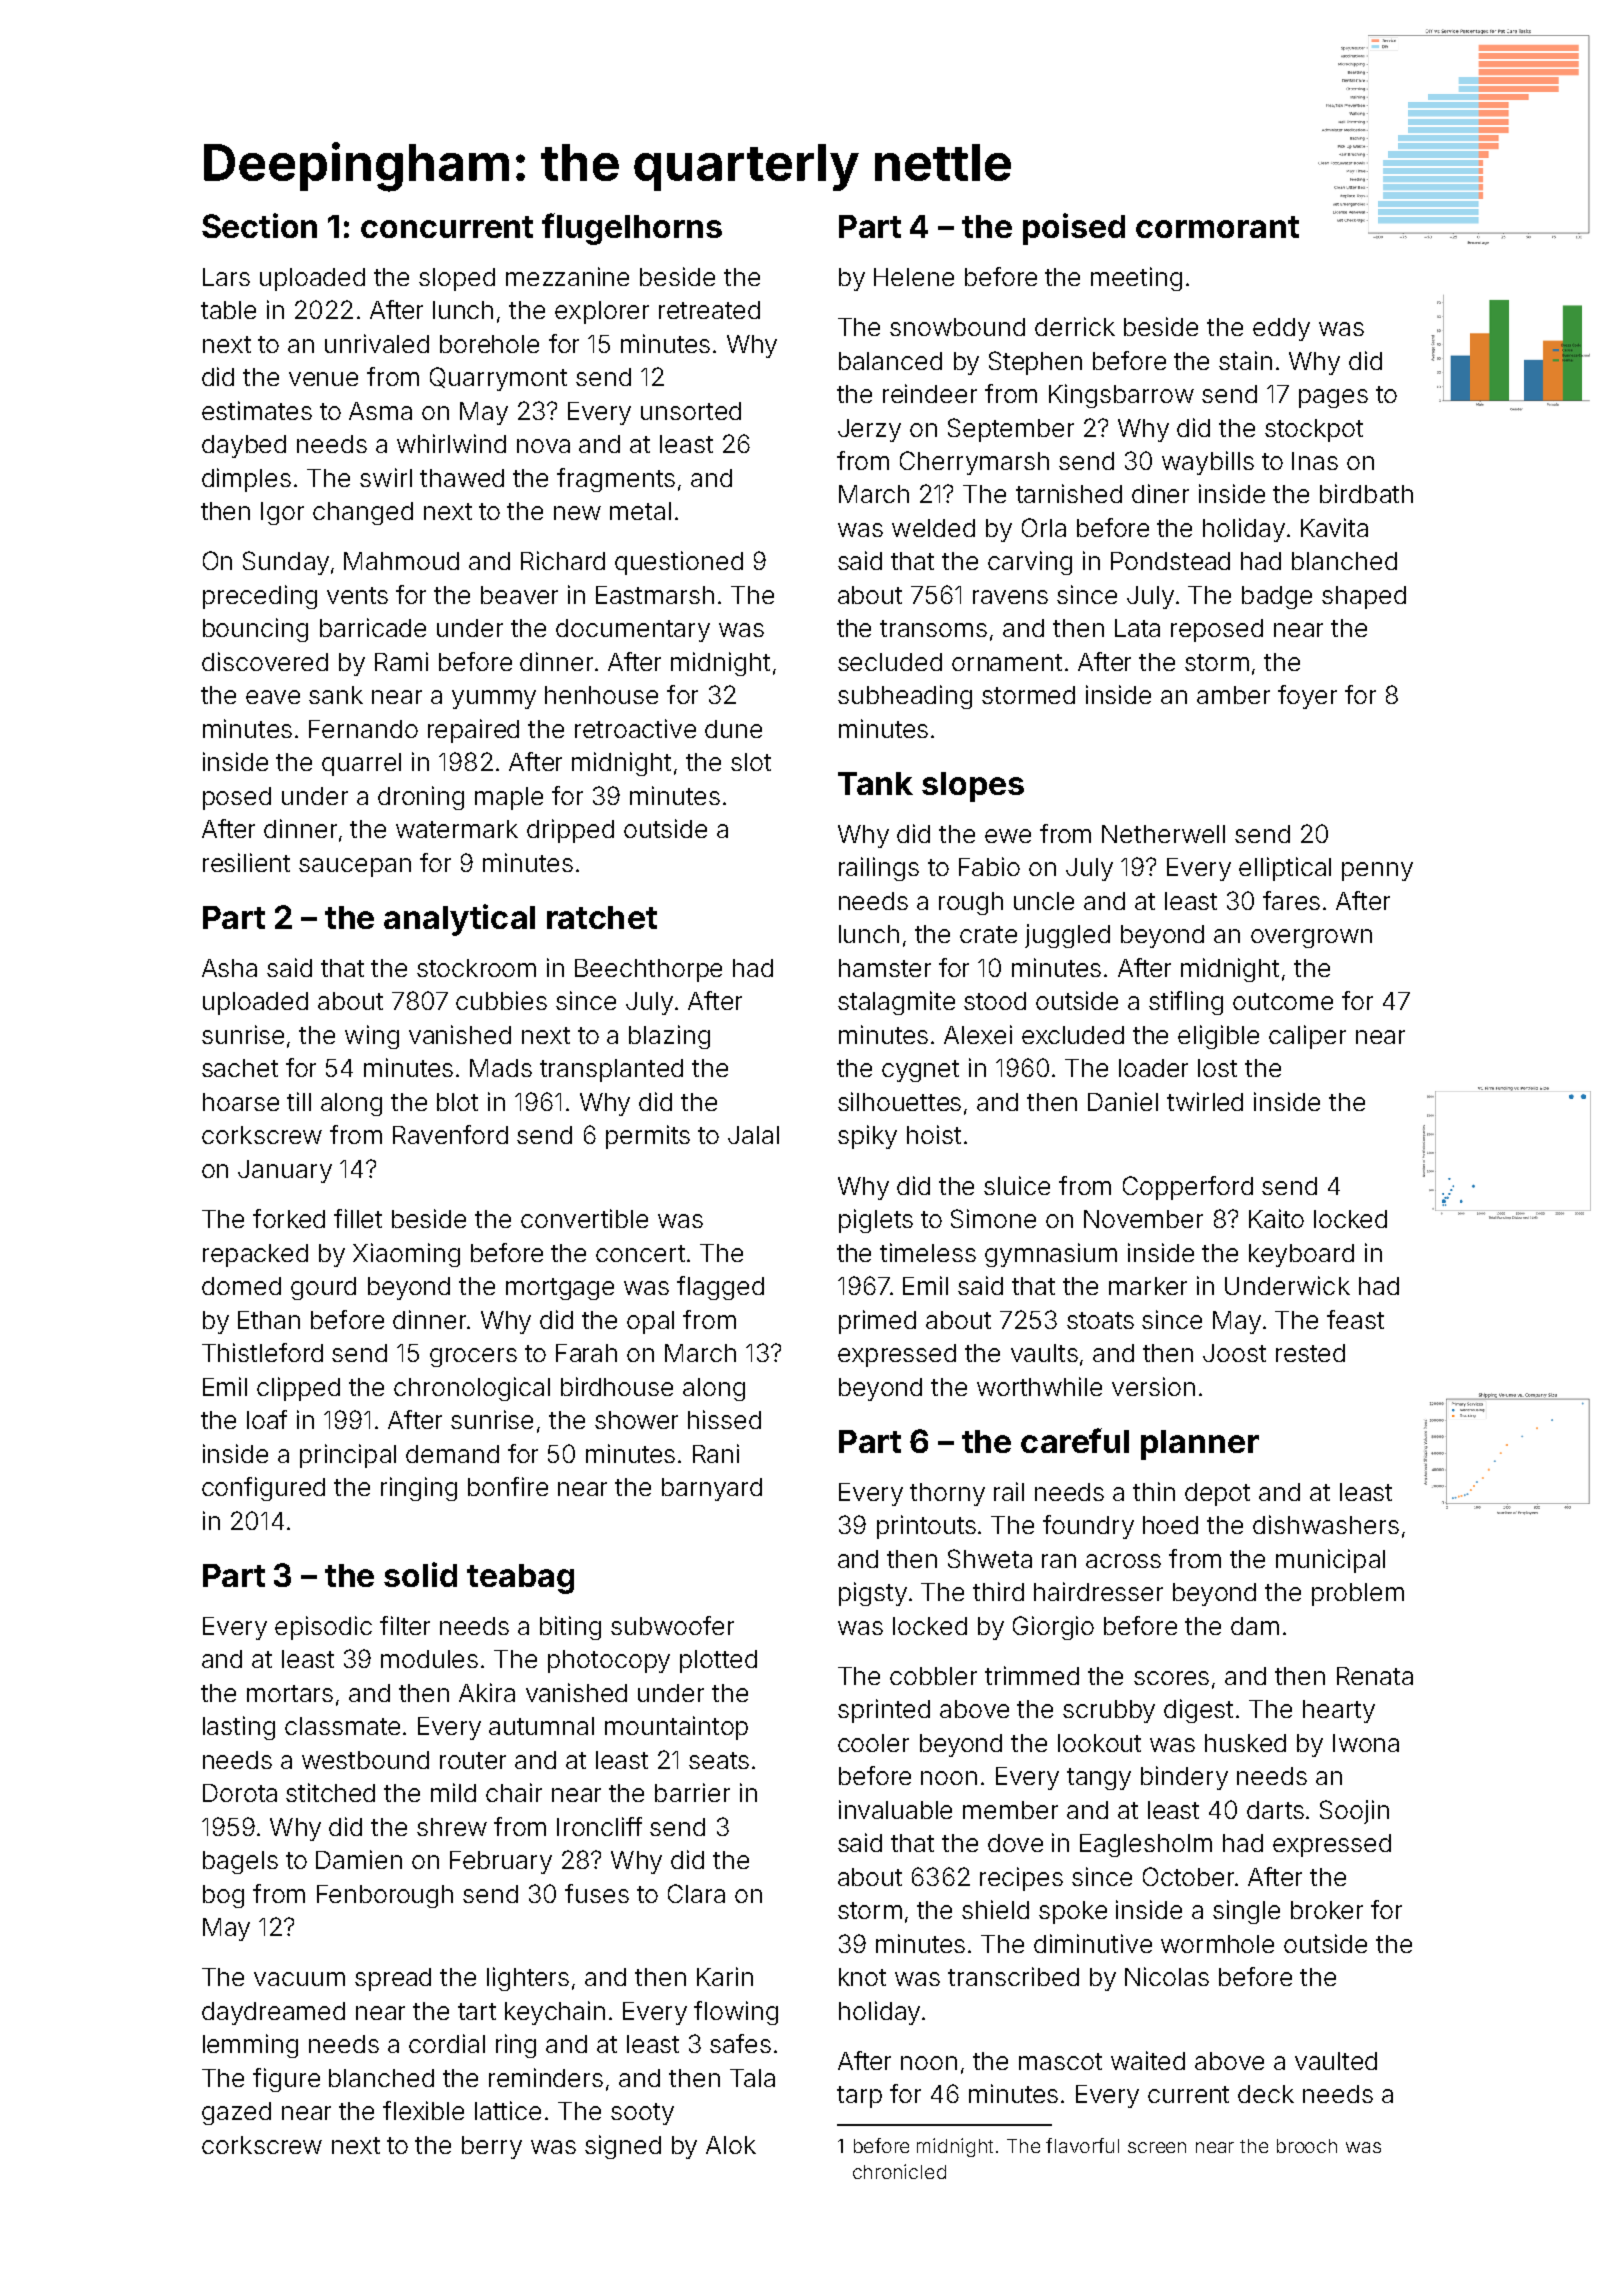 The height and width of the page is (2292, 1620). Describe the element at coordinates (1276, 1218) in the page. I see `Kaito` at that location.
